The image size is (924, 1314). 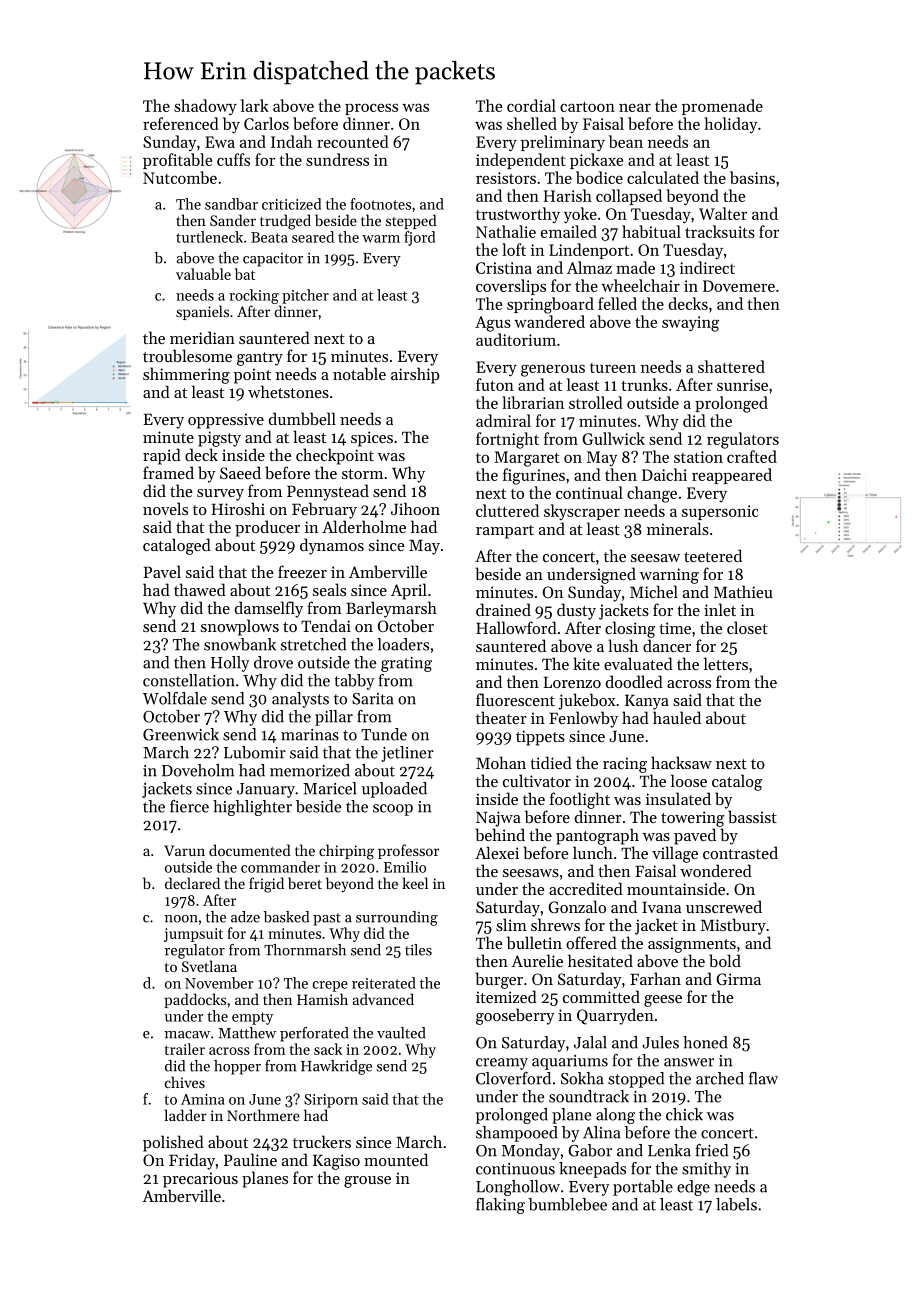 I want to click on Hallowford, so click(x=516, y=627).
